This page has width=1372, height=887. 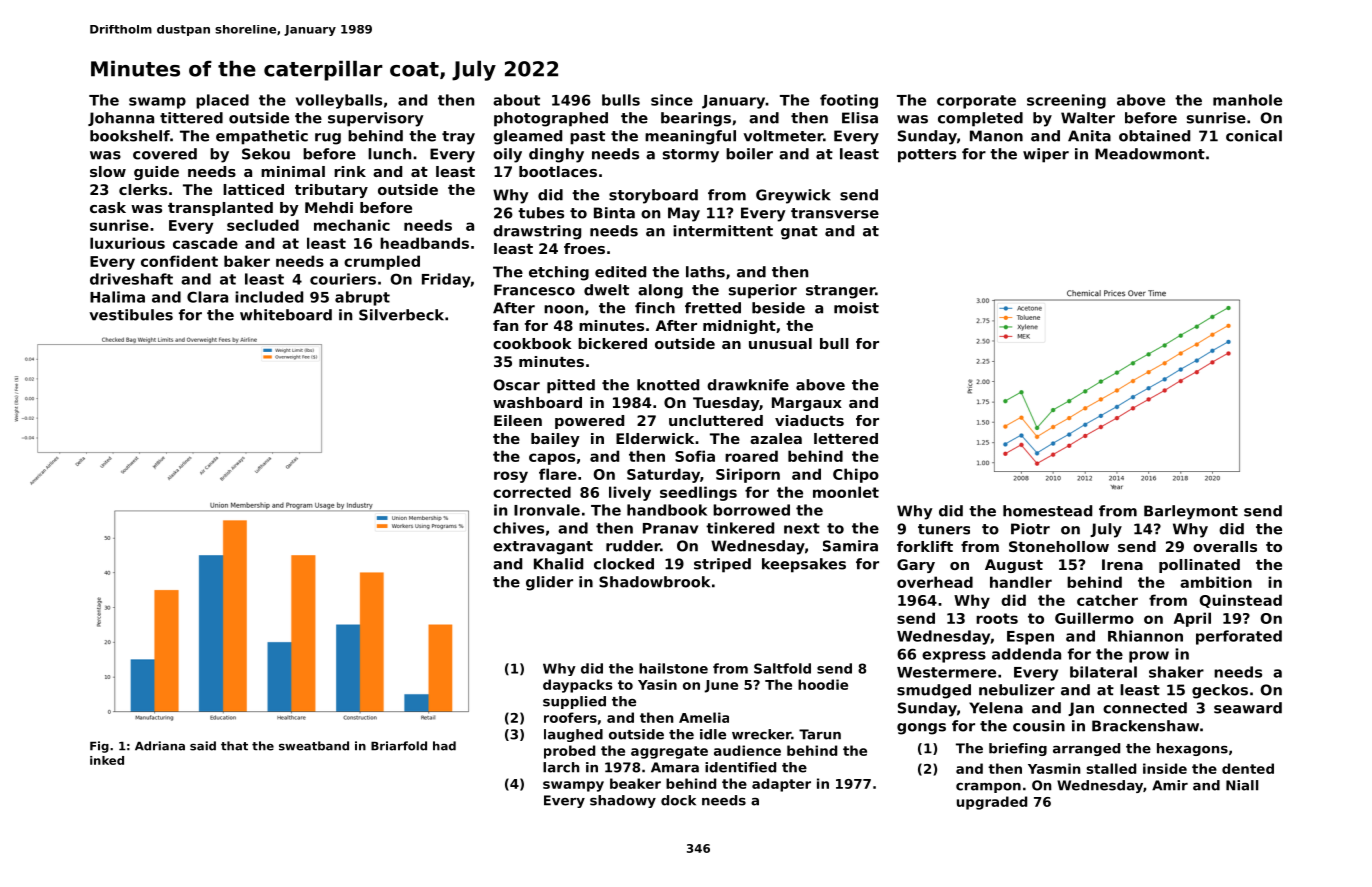 I want to click on vestibules, so click(x=131, y=315).
